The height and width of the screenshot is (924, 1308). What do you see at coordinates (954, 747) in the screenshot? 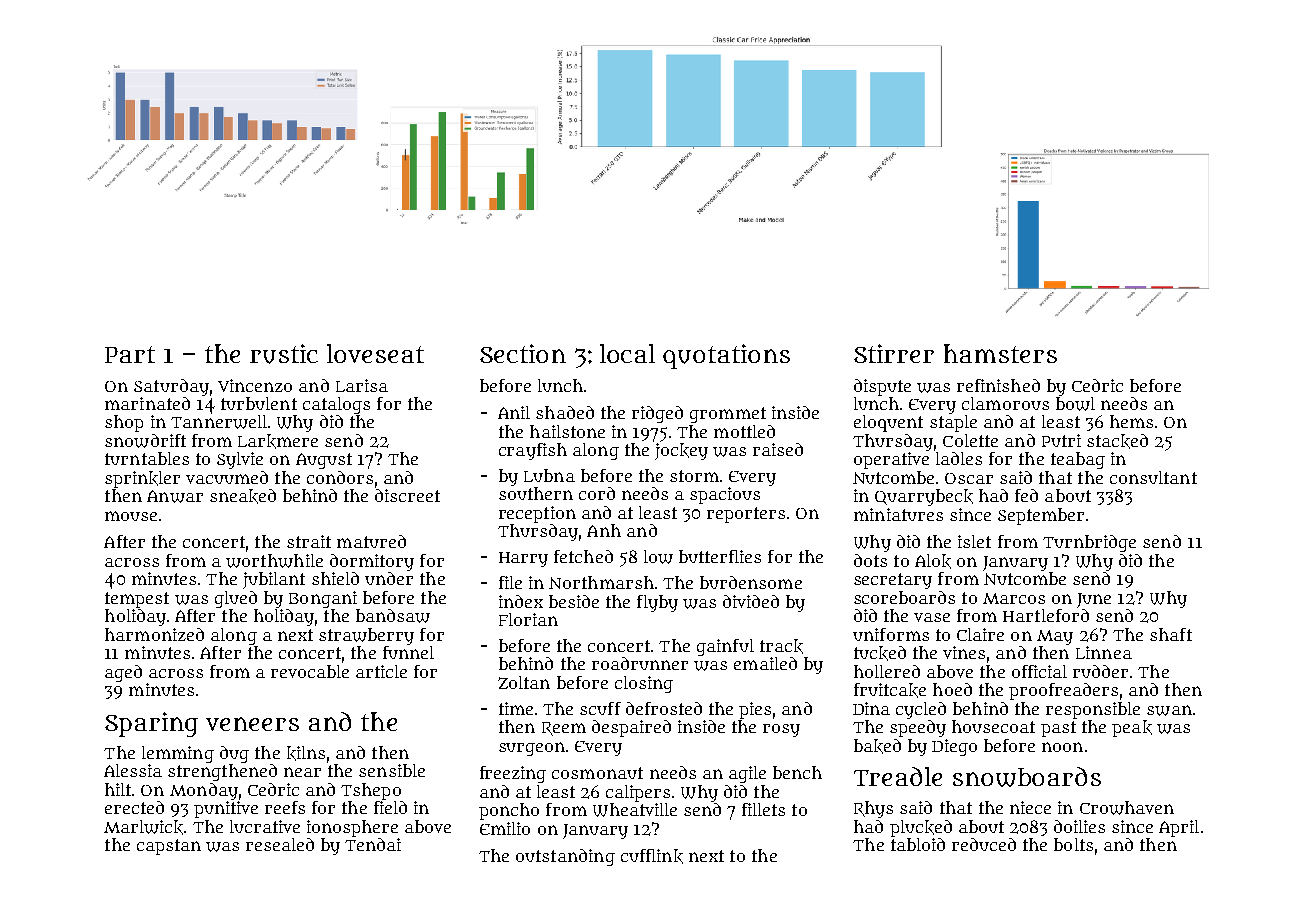
I see `Diego` at bounding box center [954, 747].
